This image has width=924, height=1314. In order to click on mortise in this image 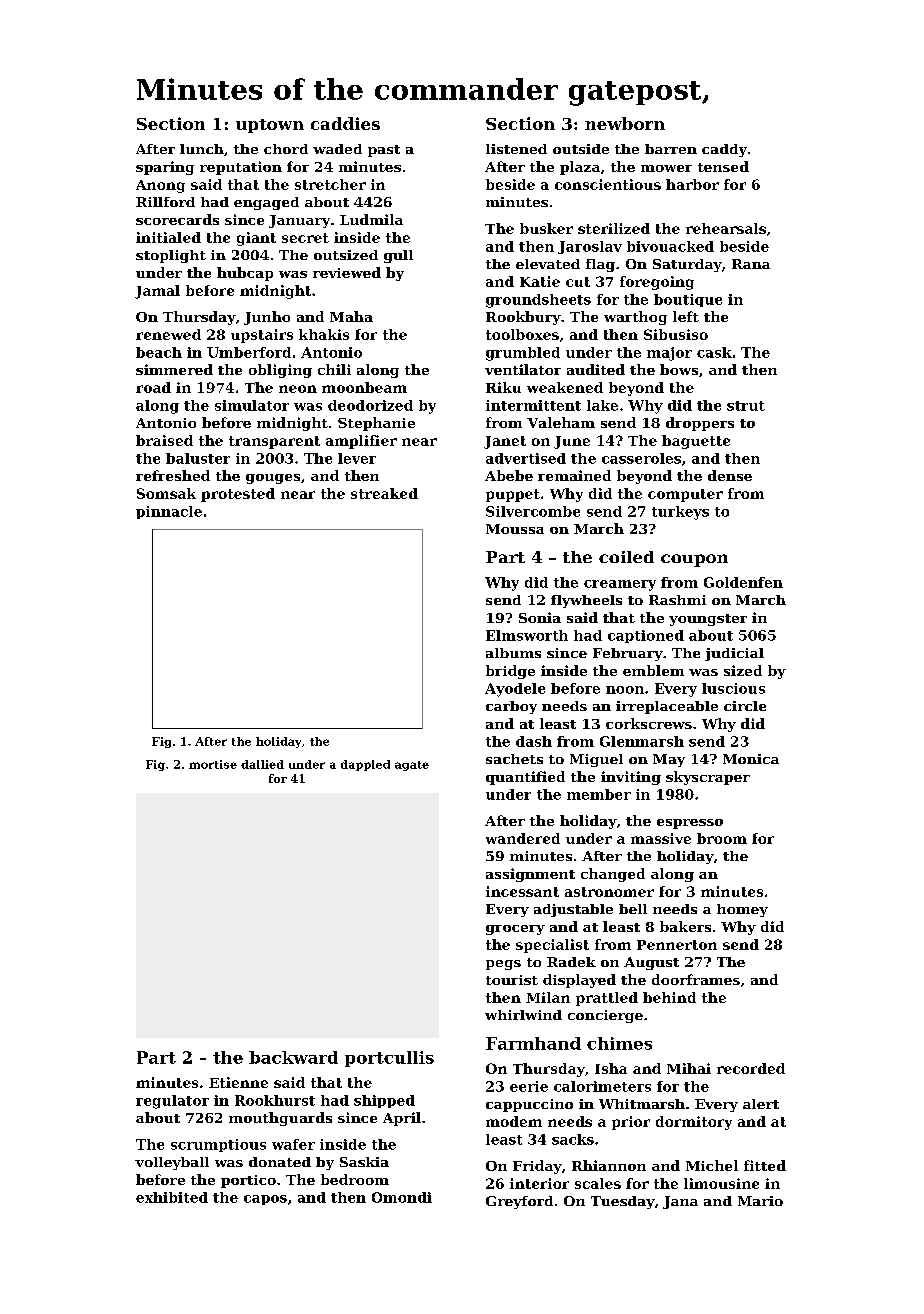, I will do `click(213, 764)`.
